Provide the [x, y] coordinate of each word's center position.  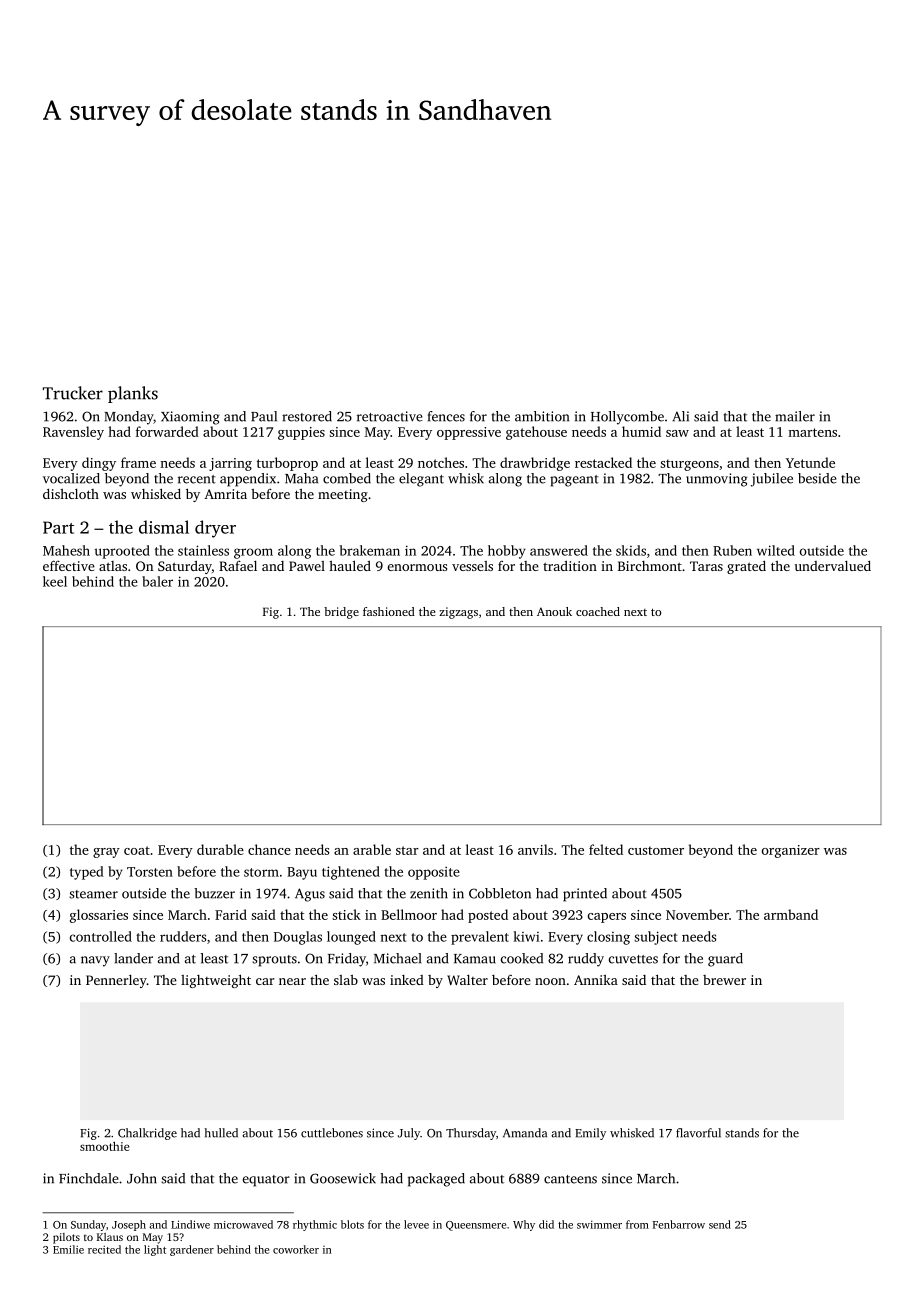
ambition [542, 416]
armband [791, 914]
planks [133, 394]
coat [137, 850]
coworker [296, 1249]
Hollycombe [627, 418]
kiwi [527, 936]
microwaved [243, 1224]
